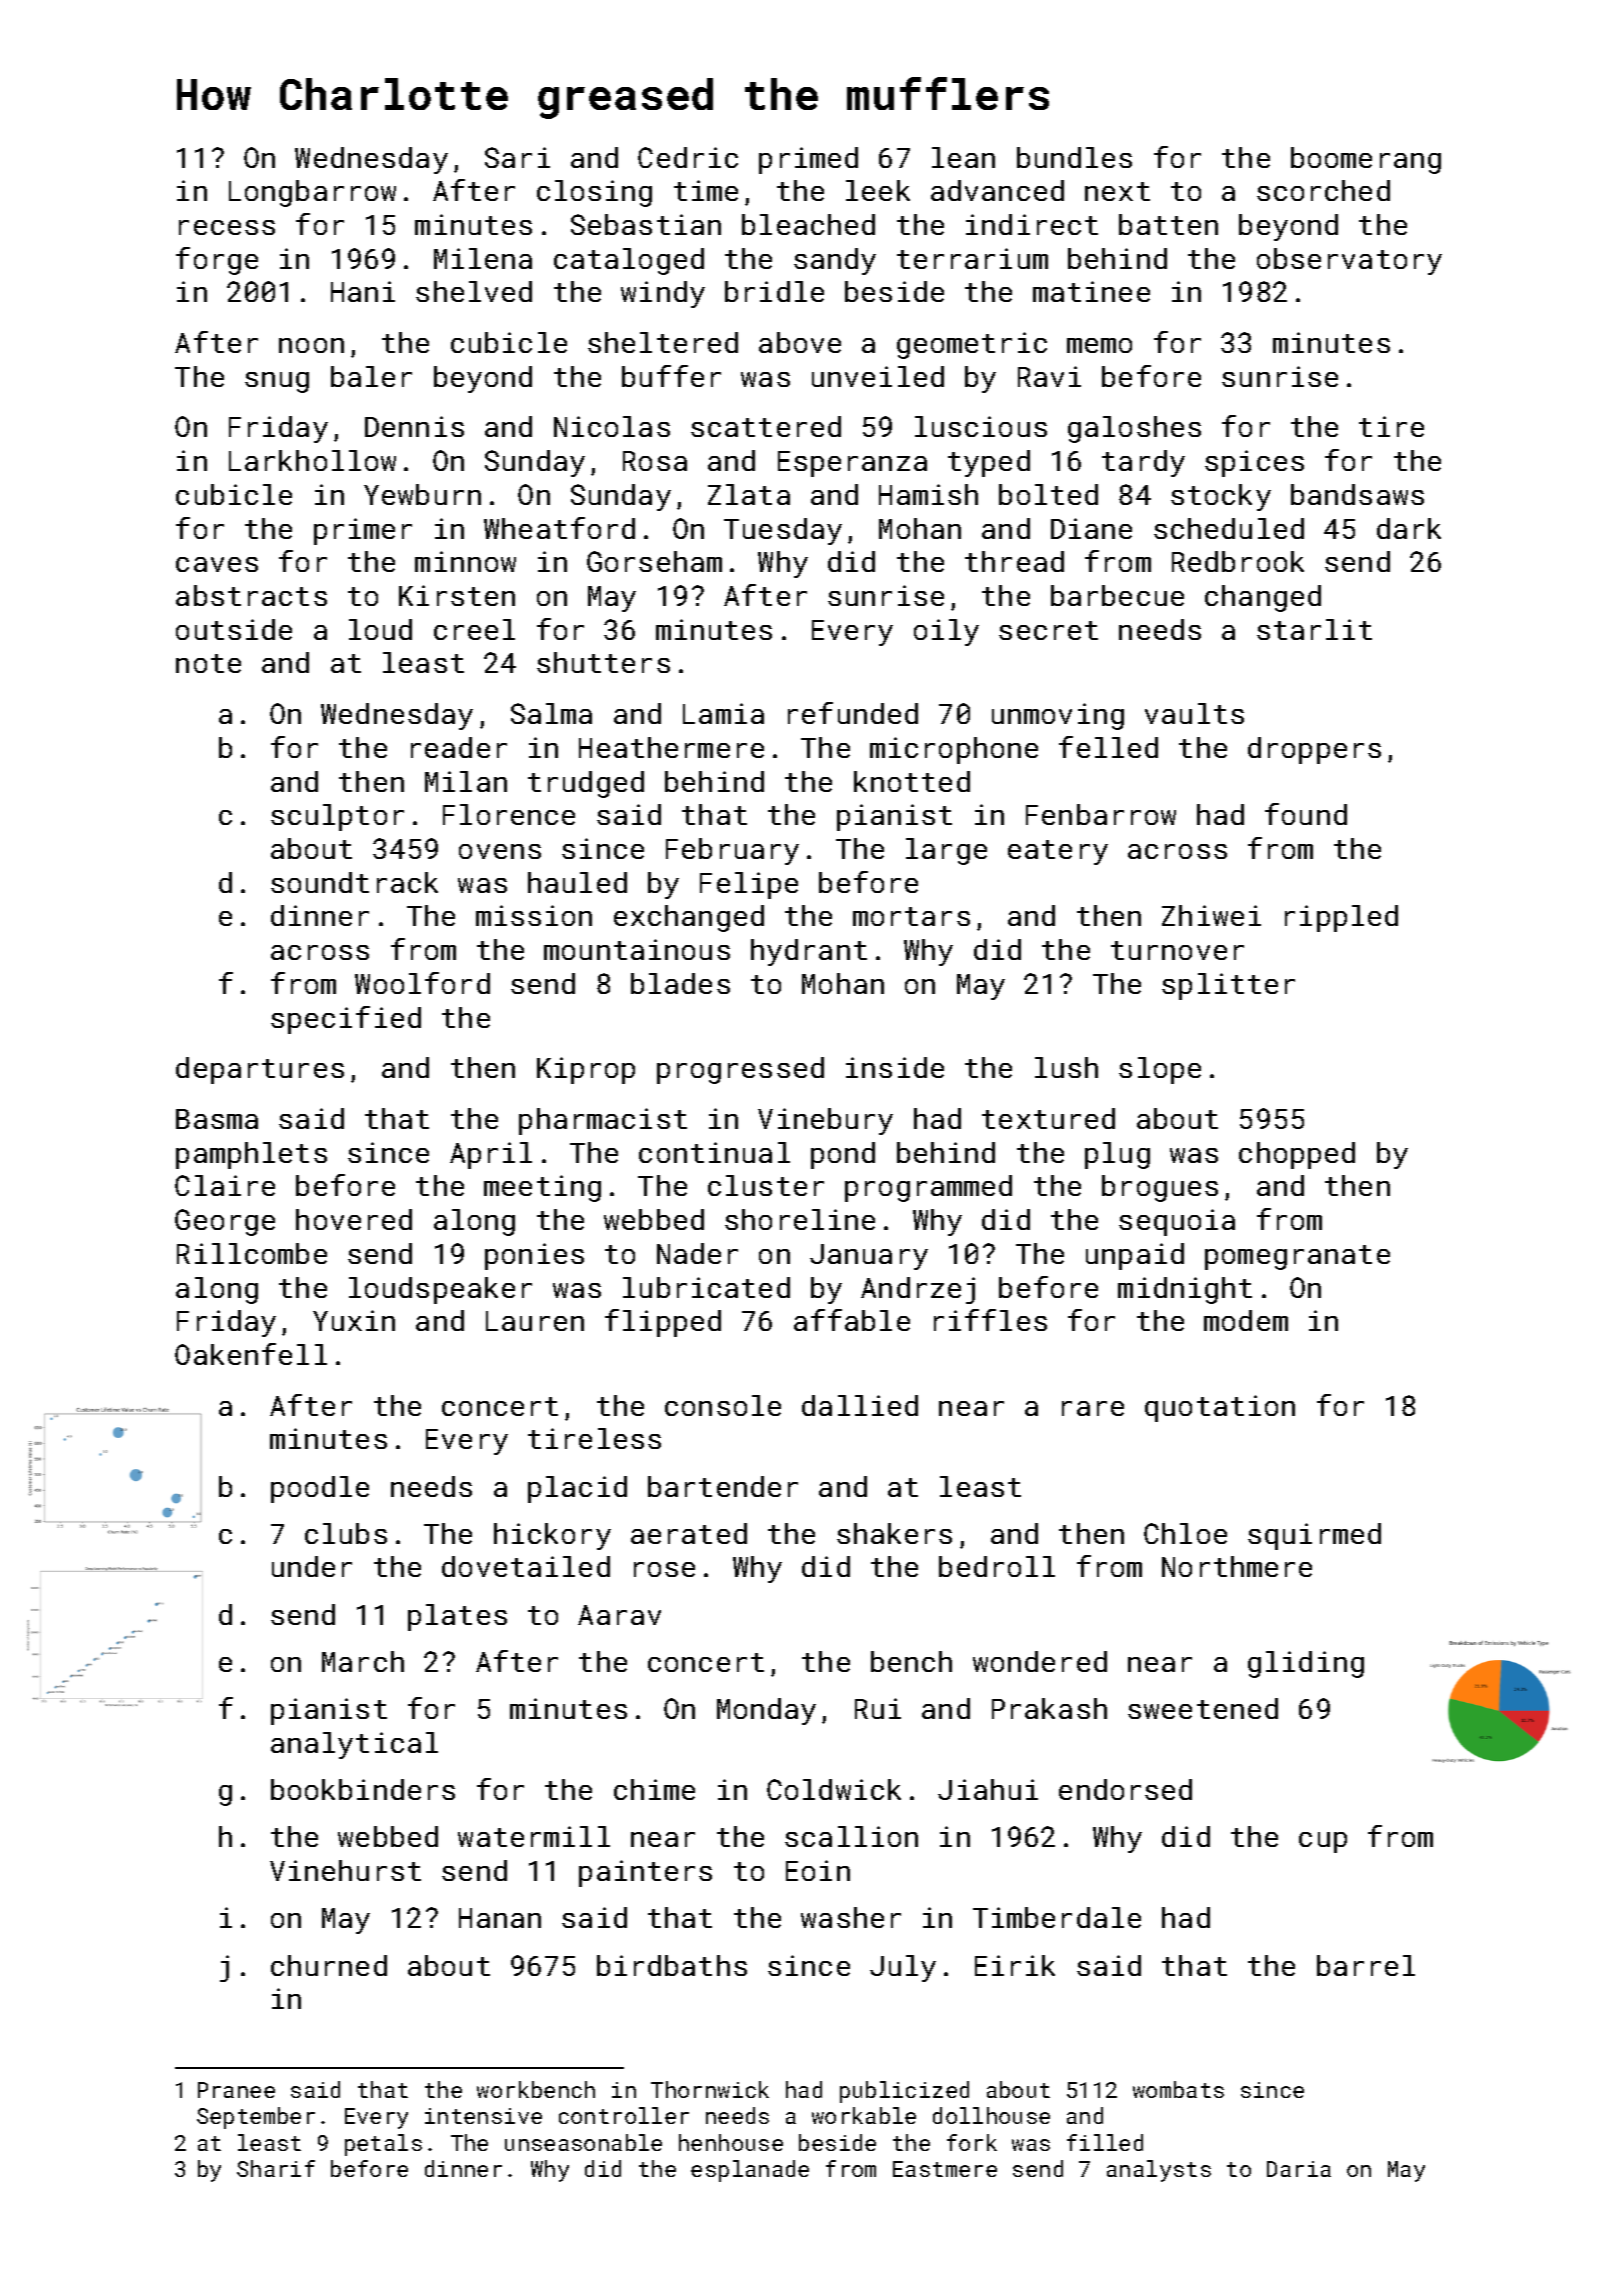  What do you see at coordinates (383, 2145) in the image?
I see `petals` at bounding box center [383, 2145].
